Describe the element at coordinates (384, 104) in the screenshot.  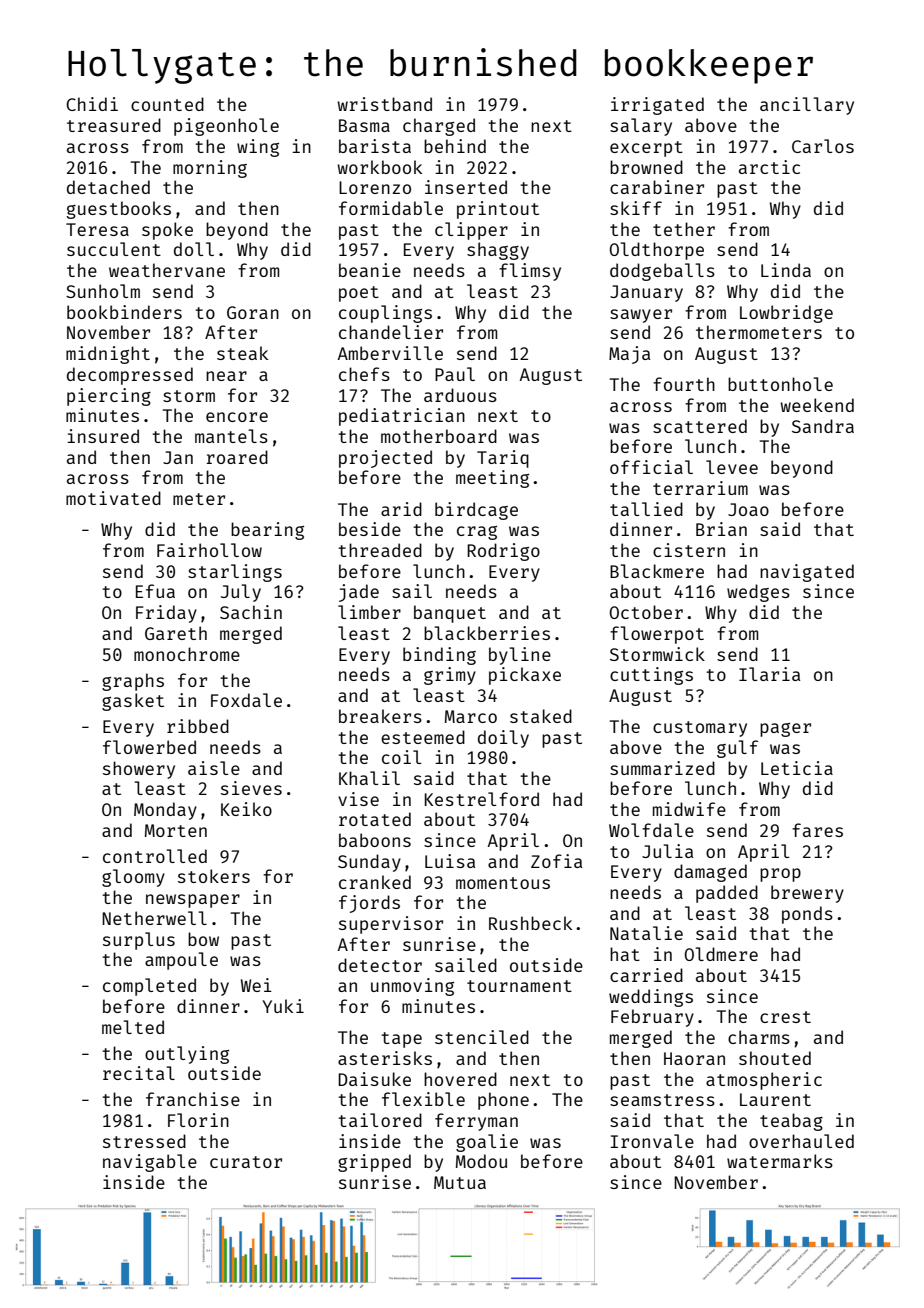
I see `wristband` at that location.
